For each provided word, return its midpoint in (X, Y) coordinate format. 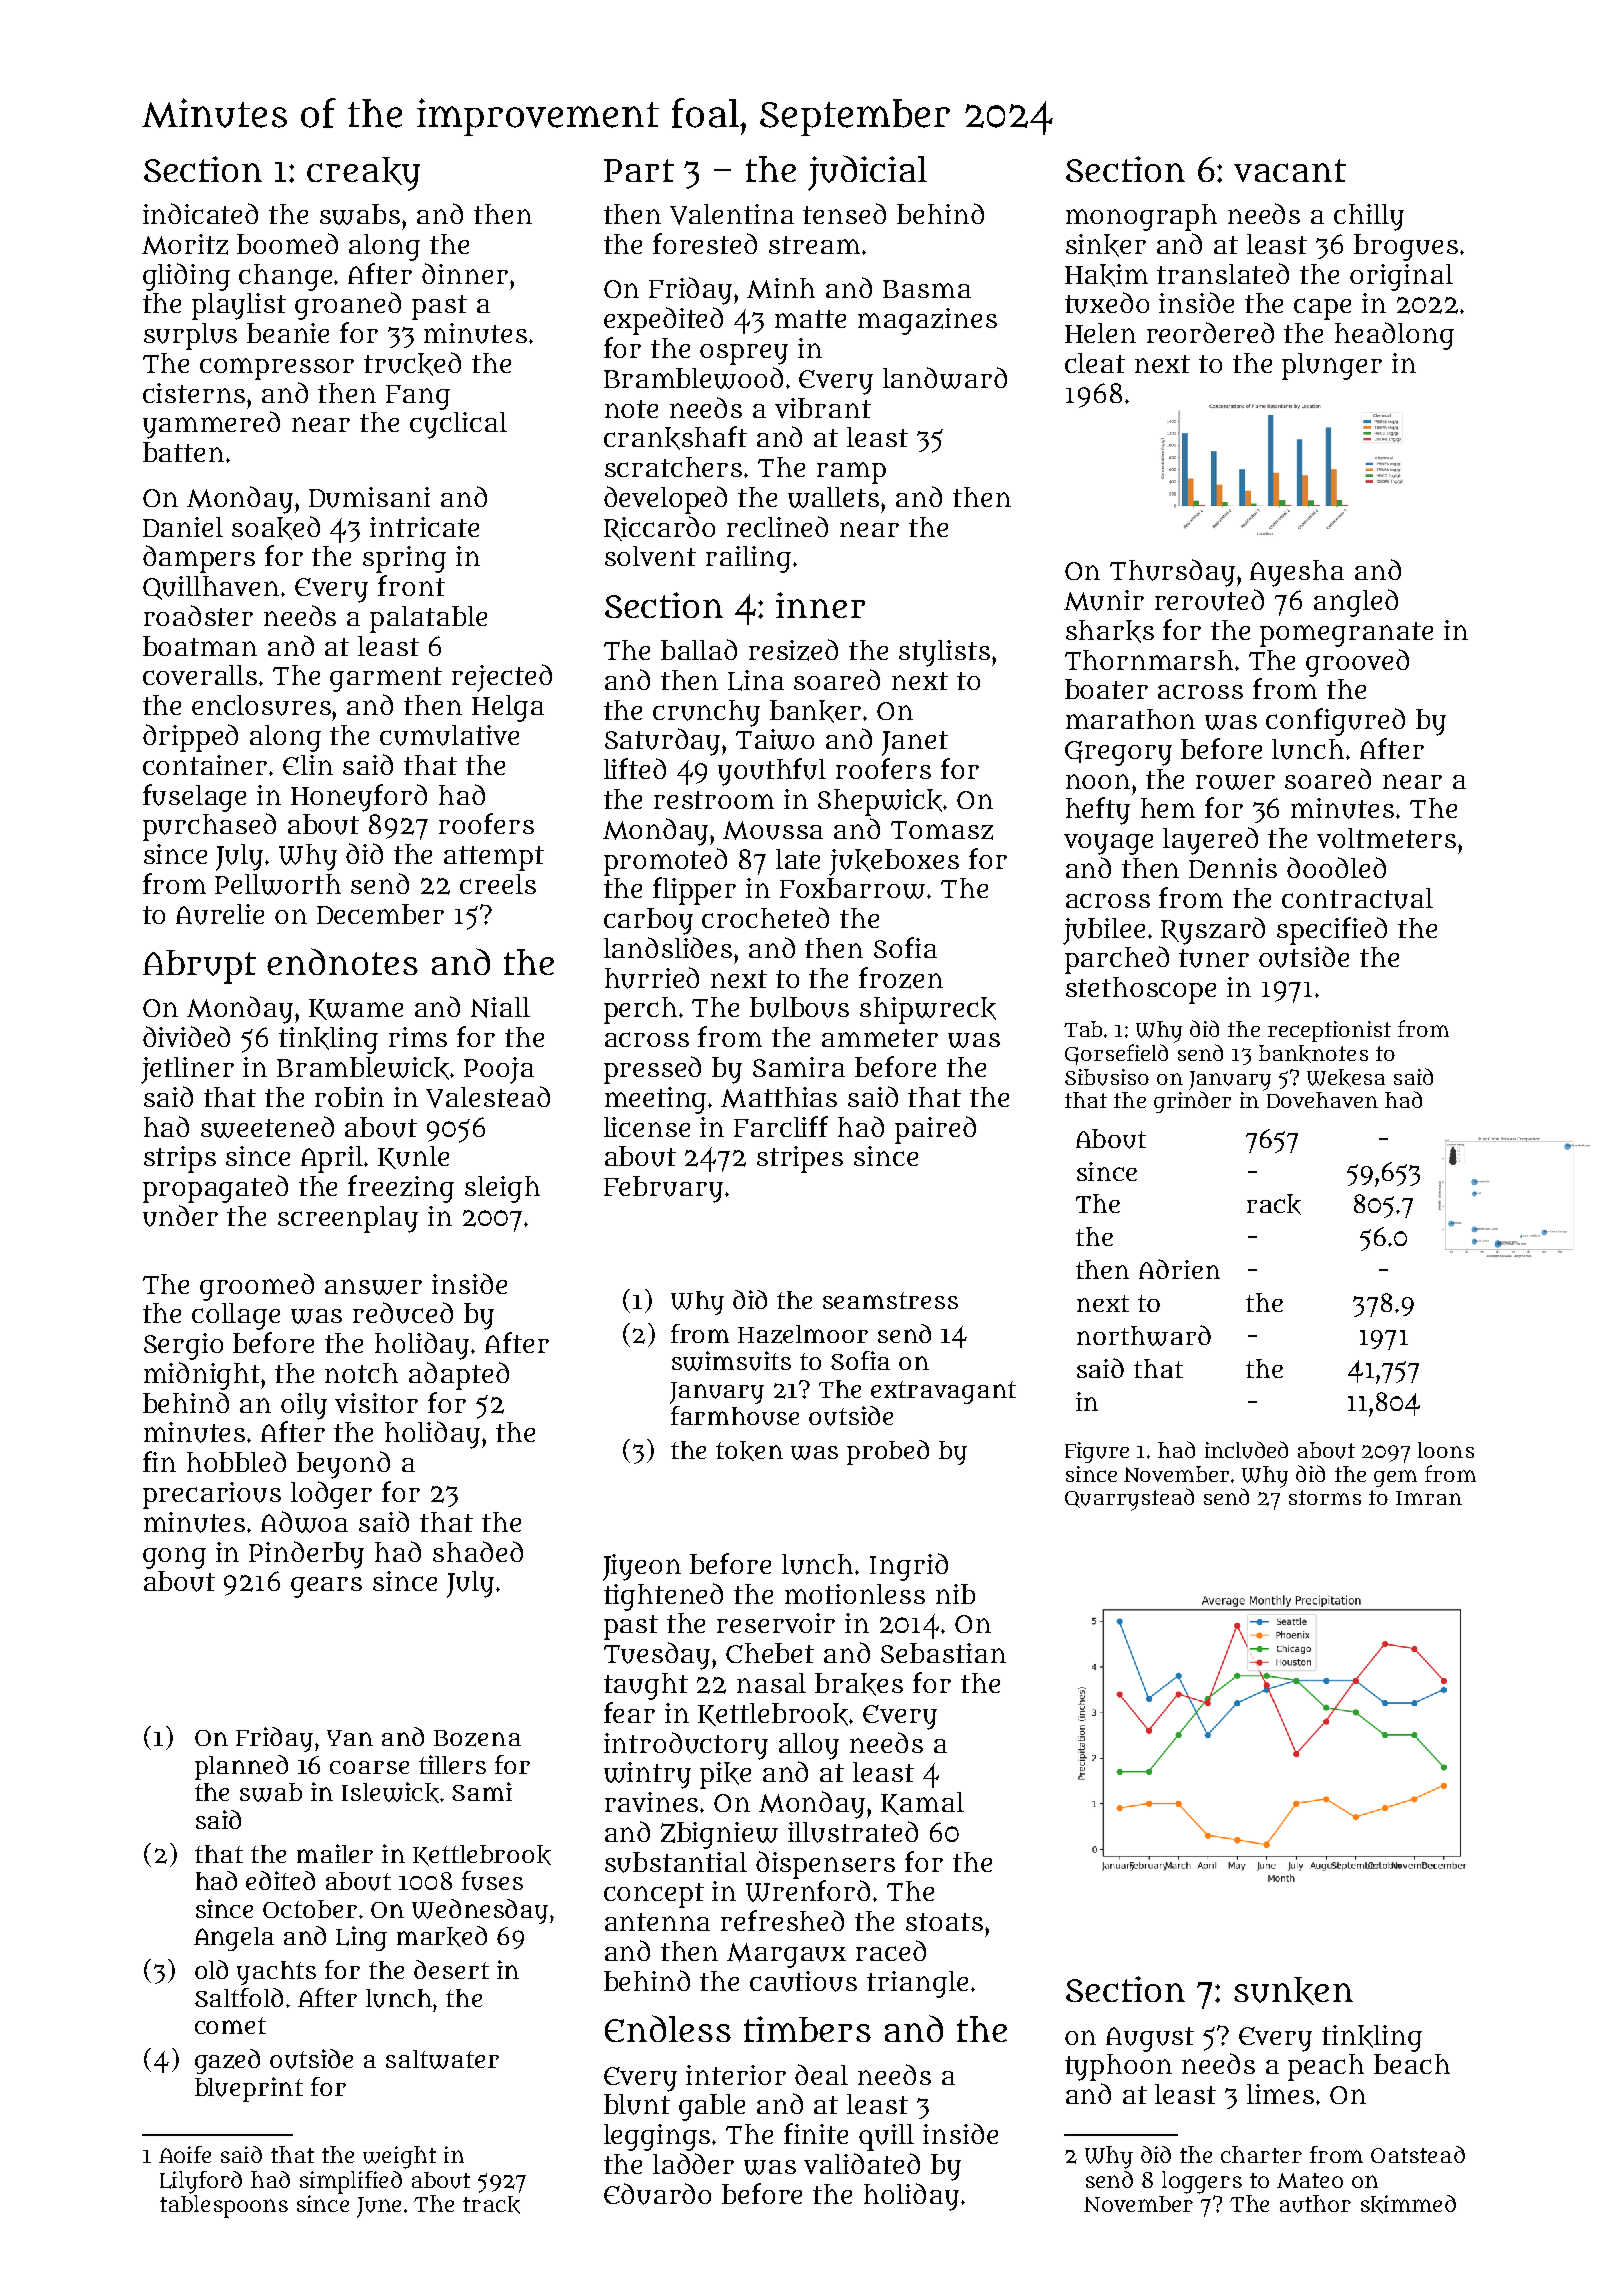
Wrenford (808, 1891)
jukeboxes (894, 862)
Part (639, 170)
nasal (771, 1683)
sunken (1293, 1991)
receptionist (1329, 1031)
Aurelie (220, 914)
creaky (363, 174)
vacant (1290, 170)
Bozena (477, 1738)
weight (399, 2157)
